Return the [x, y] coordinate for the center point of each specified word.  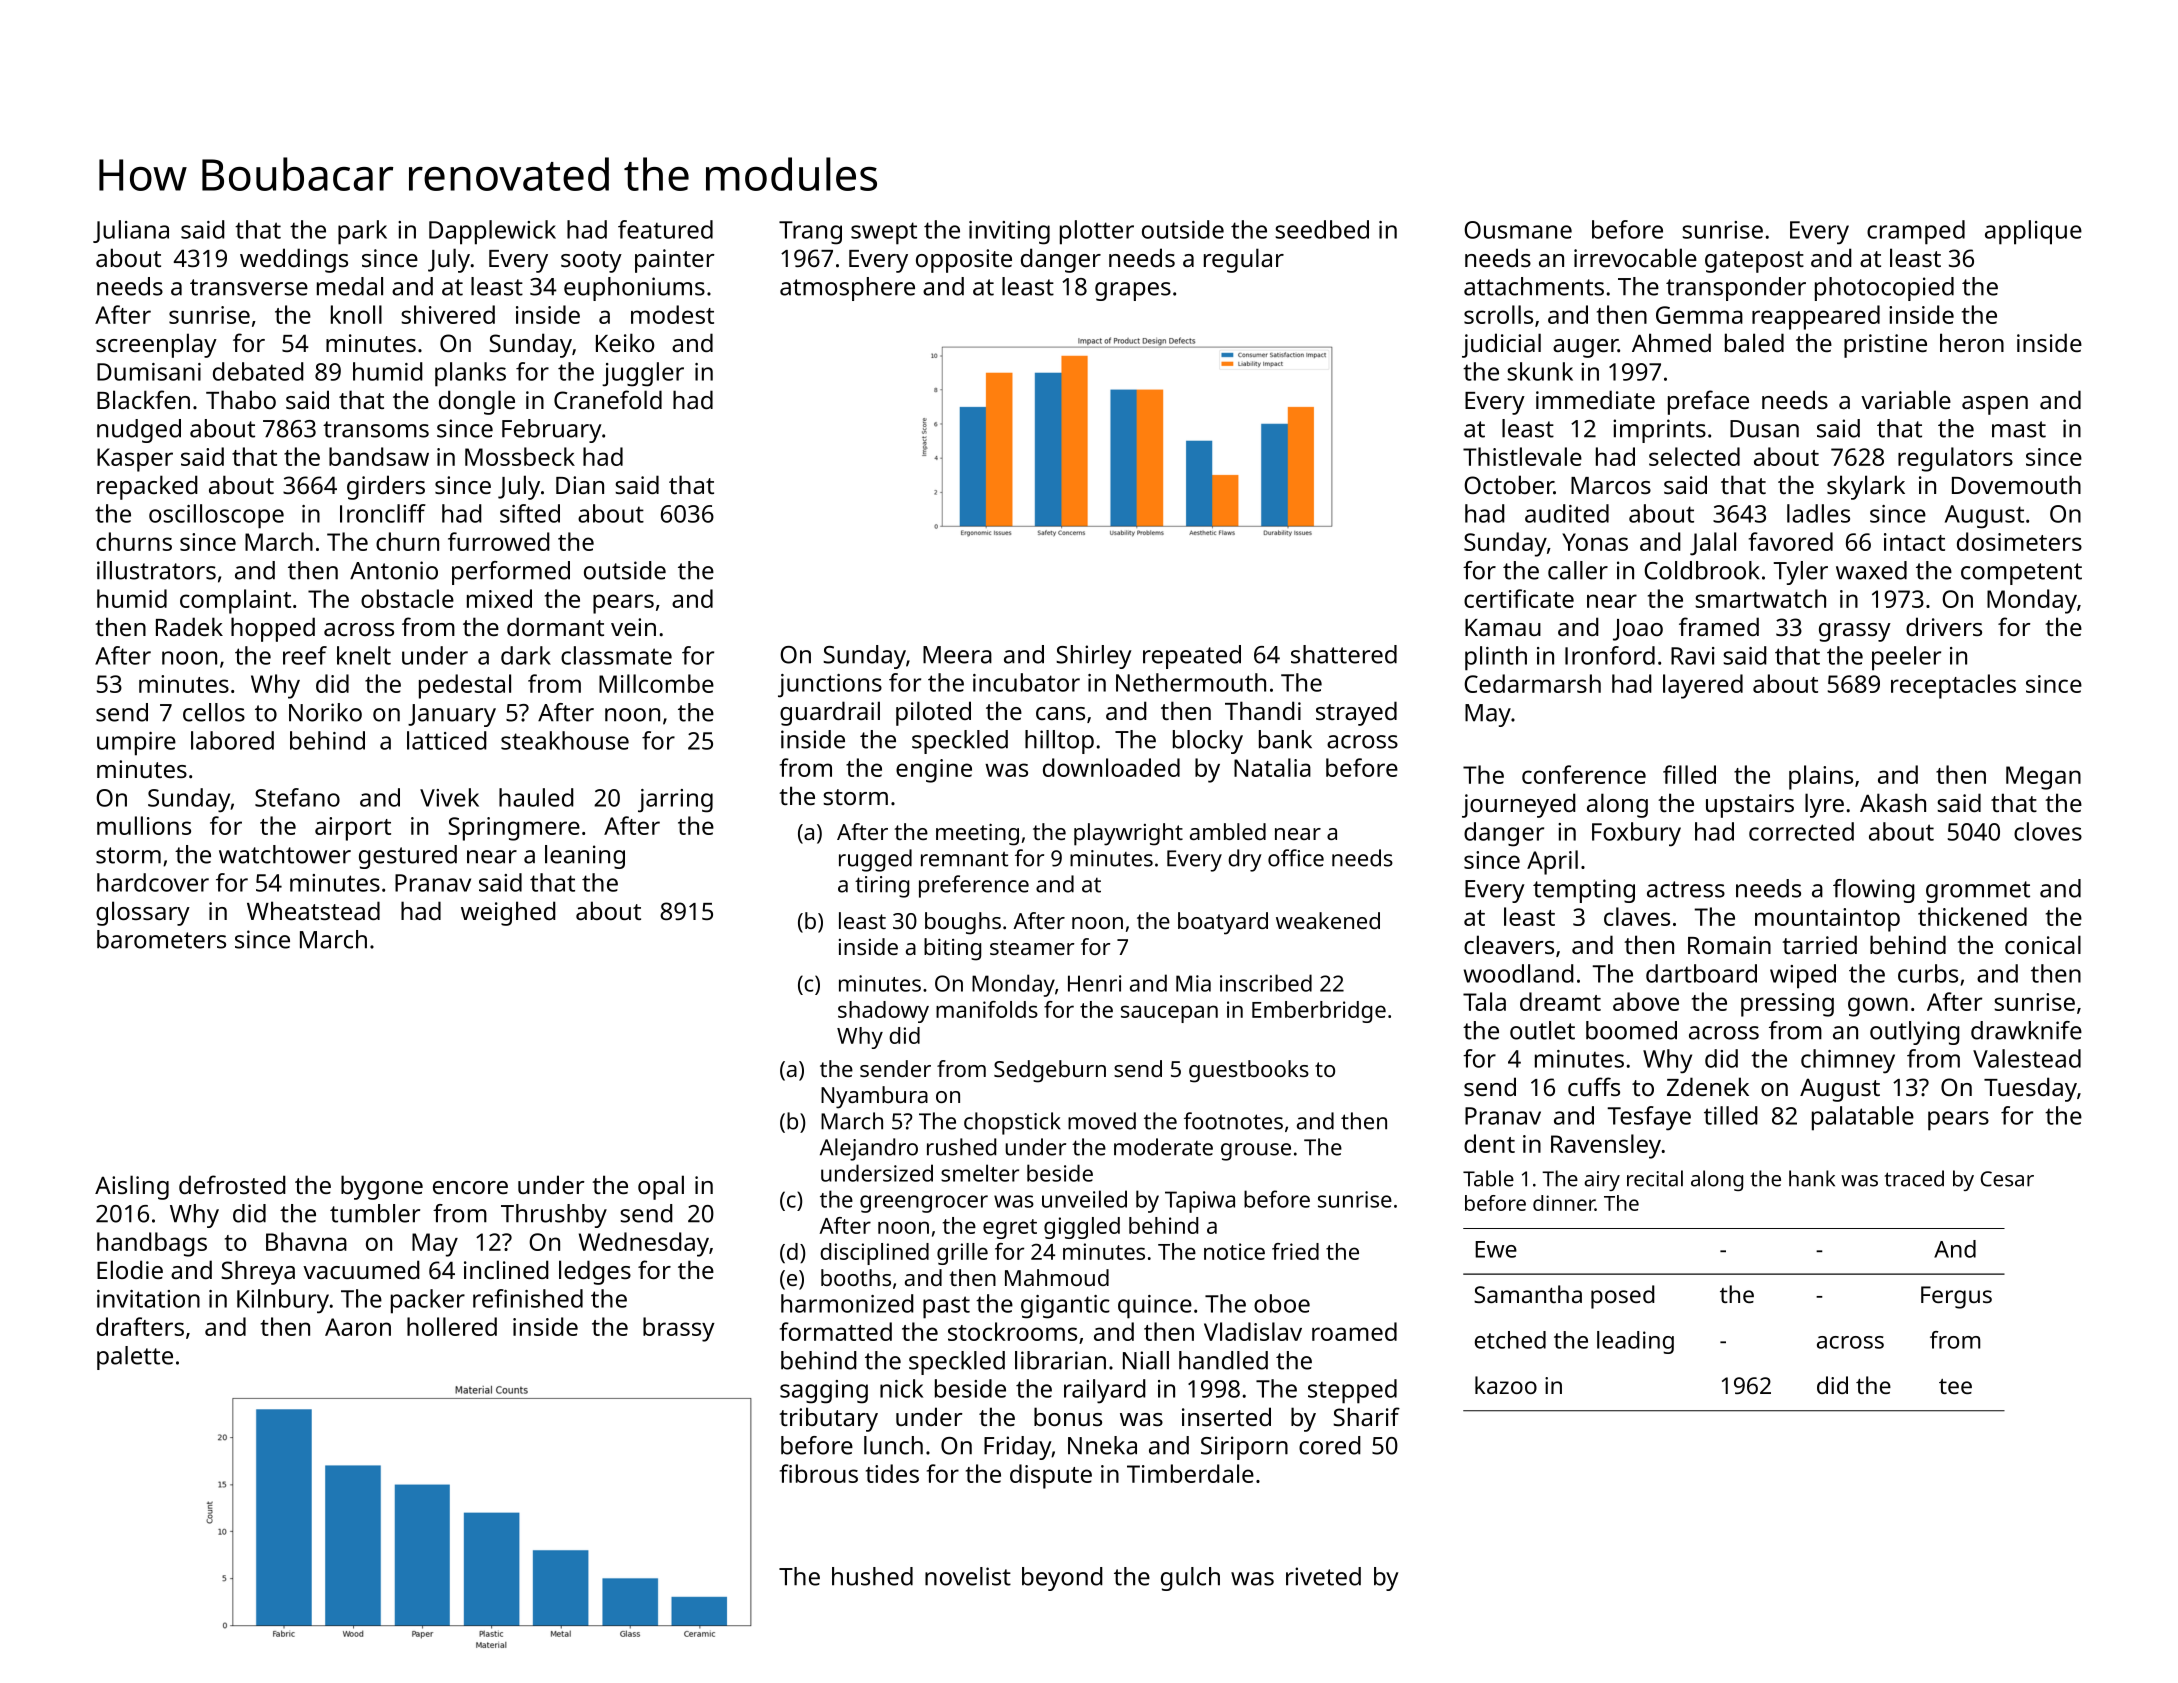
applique [2033, 232]
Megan [2043, 778]
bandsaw [379, 456]
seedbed [1322, 229]
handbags [152, 1244]
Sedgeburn [1050, 1071]
